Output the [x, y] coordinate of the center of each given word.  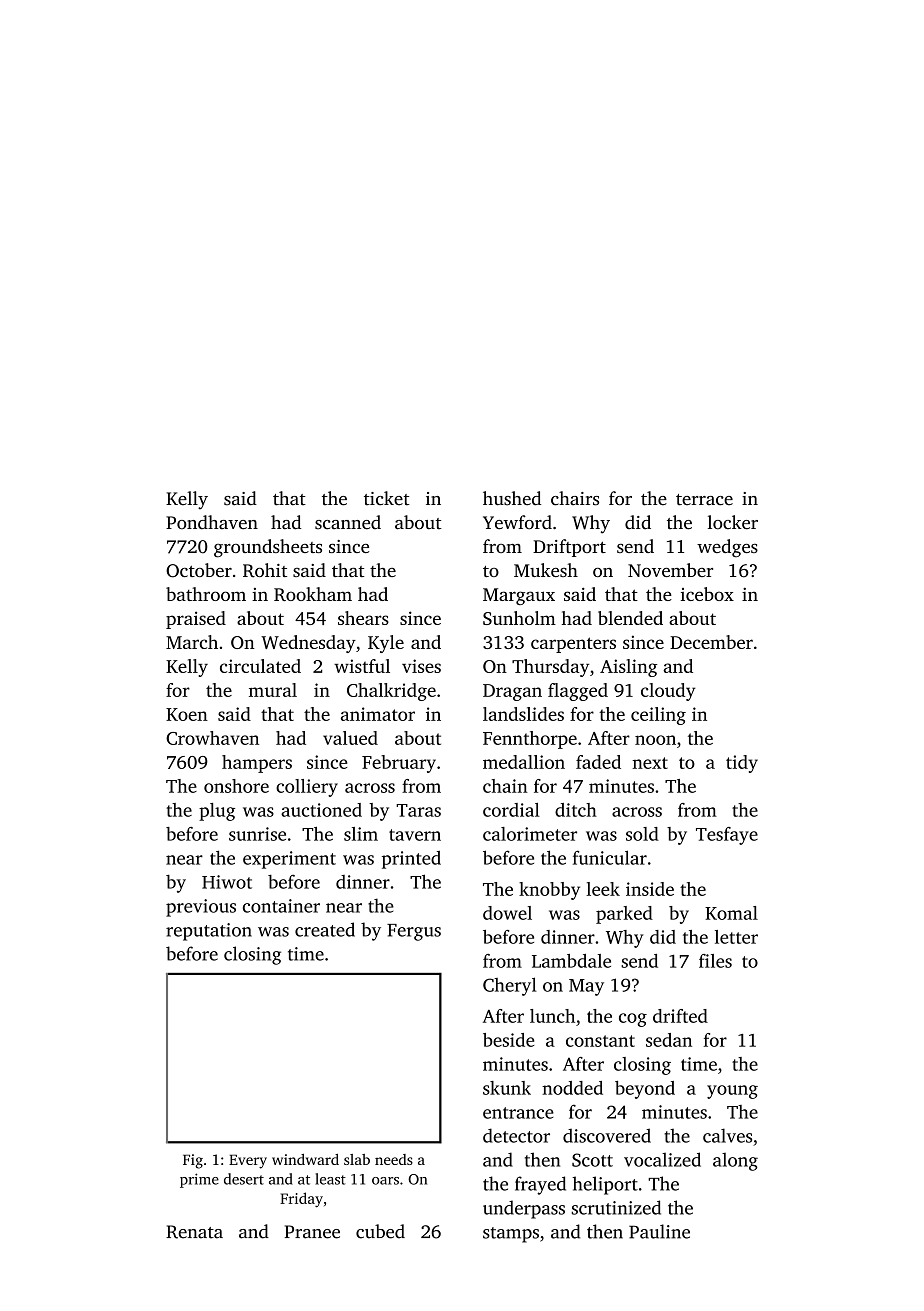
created [325, 929]
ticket [387, 498]
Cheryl [509, 986]
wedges [727, 548]
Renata [194, 1232]
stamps [511, 1235]
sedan [669, 1040]
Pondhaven [212, 522]
